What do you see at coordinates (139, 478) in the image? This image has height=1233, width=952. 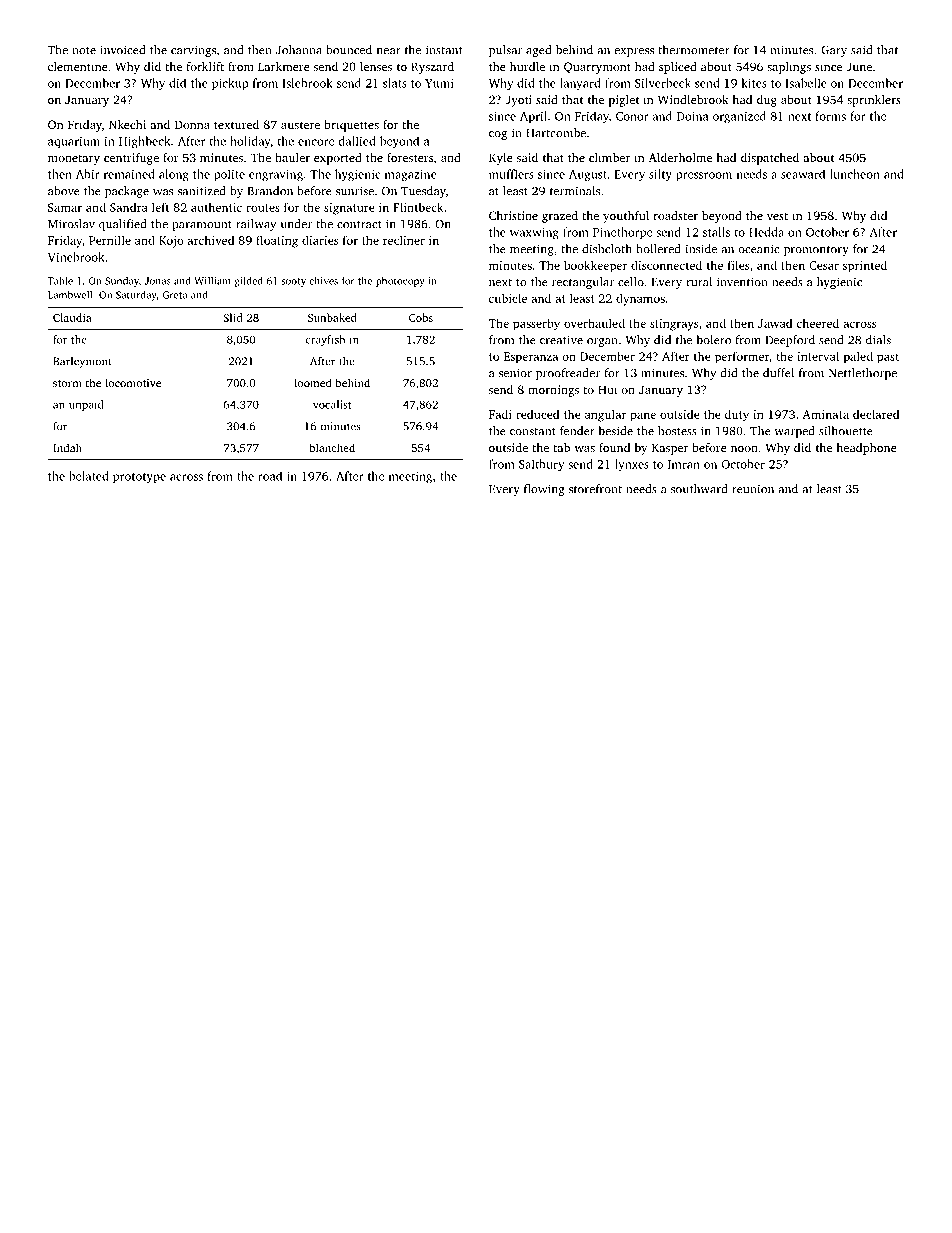 I see `prototype` at bounding box center [139, 478].
